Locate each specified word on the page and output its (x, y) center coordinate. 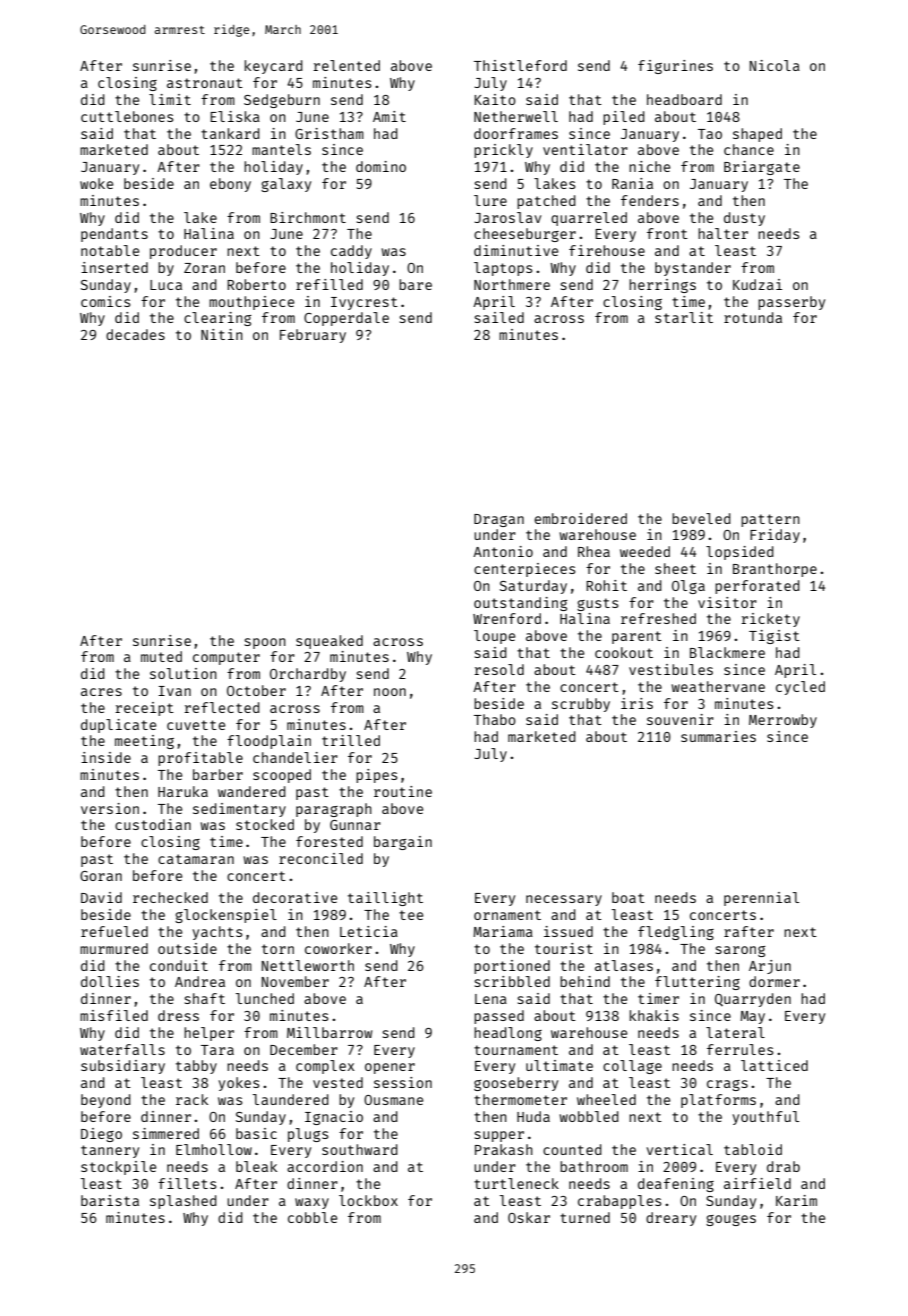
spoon (265, 643)
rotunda (753, 317)
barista (110, 1200)
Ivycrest (364, 303)
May (752, 1017)
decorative (295, 897)
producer (183, 252)
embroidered (580, 518)
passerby (791, 303)
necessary (564, 900)
